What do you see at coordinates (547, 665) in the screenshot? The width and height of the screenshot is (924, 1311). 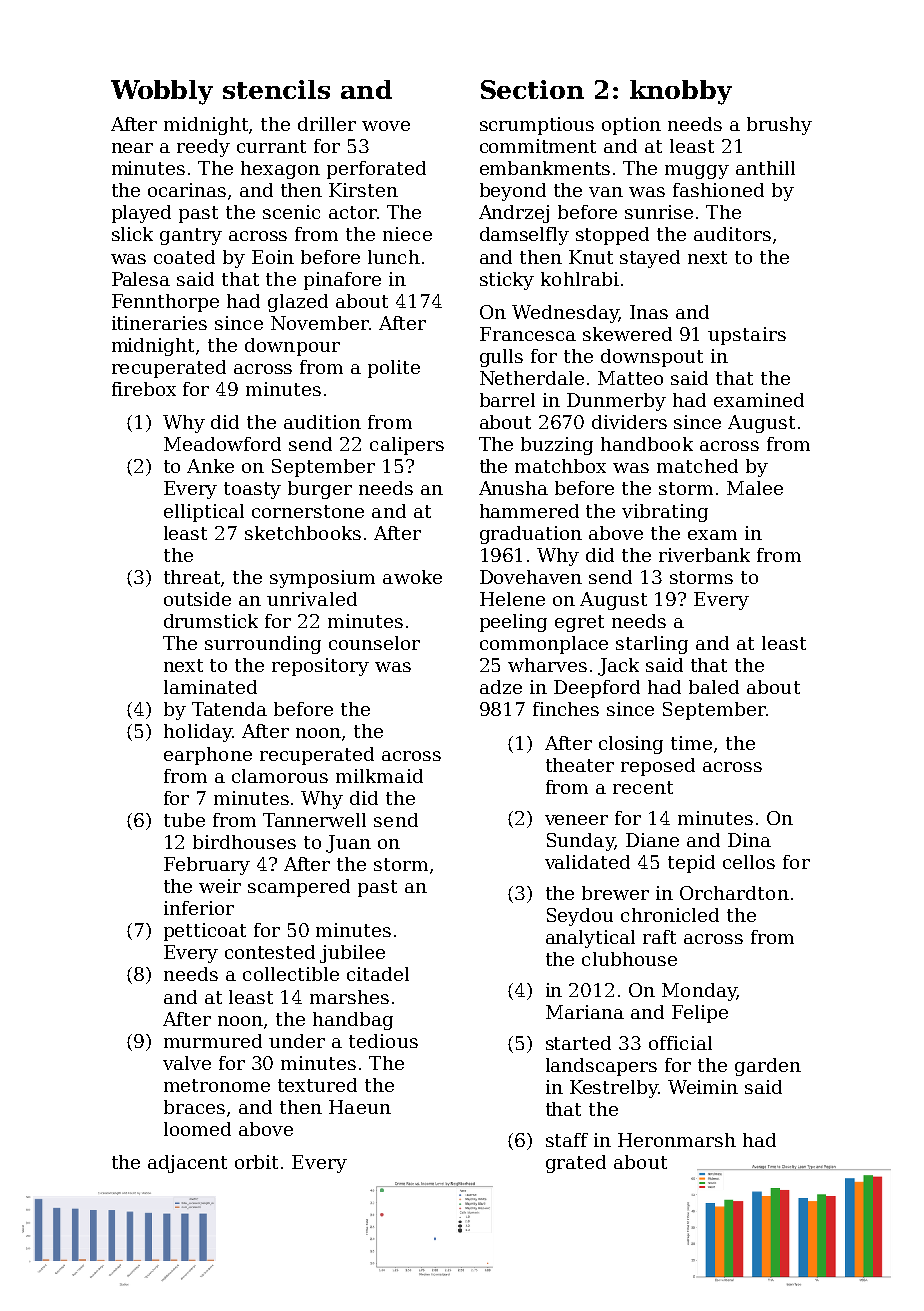 I see `wharves` at bounding box center [547, 665].
